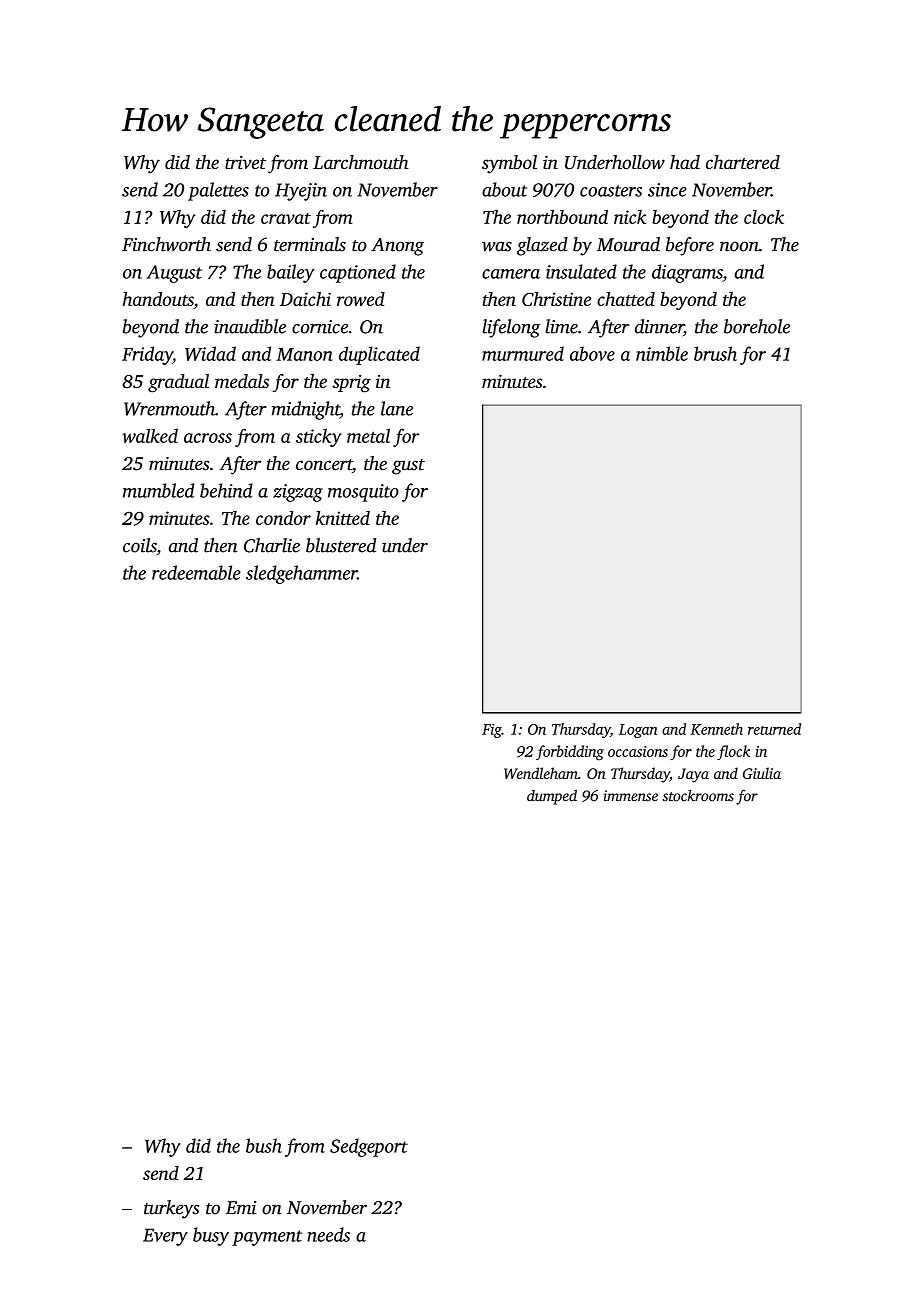  I want to click on stockrooms, so click(698, 795).
